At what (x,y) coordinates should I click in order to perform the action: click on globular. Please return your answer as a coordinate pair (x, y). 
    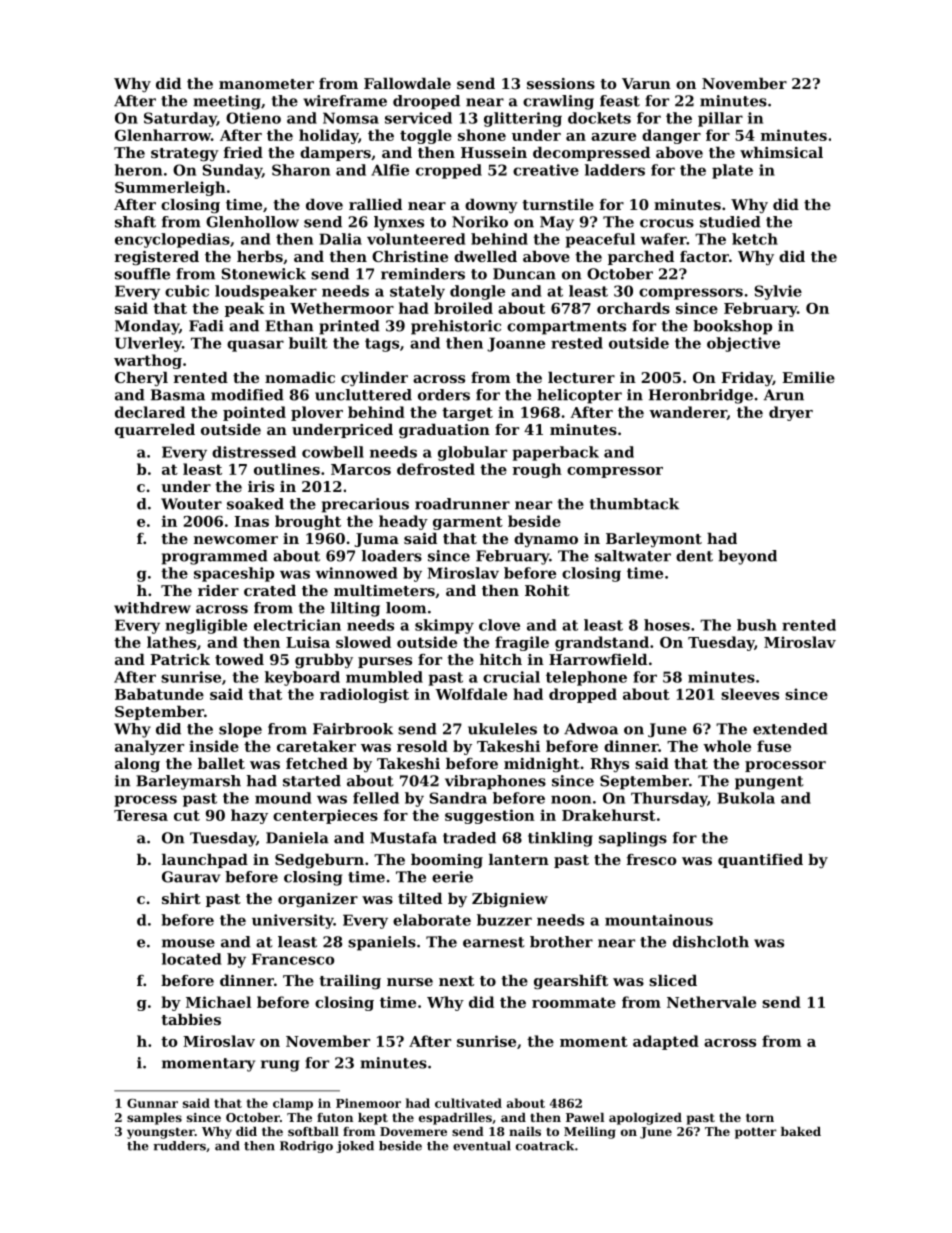
    Looking at the image, I should click on (472, 453).
